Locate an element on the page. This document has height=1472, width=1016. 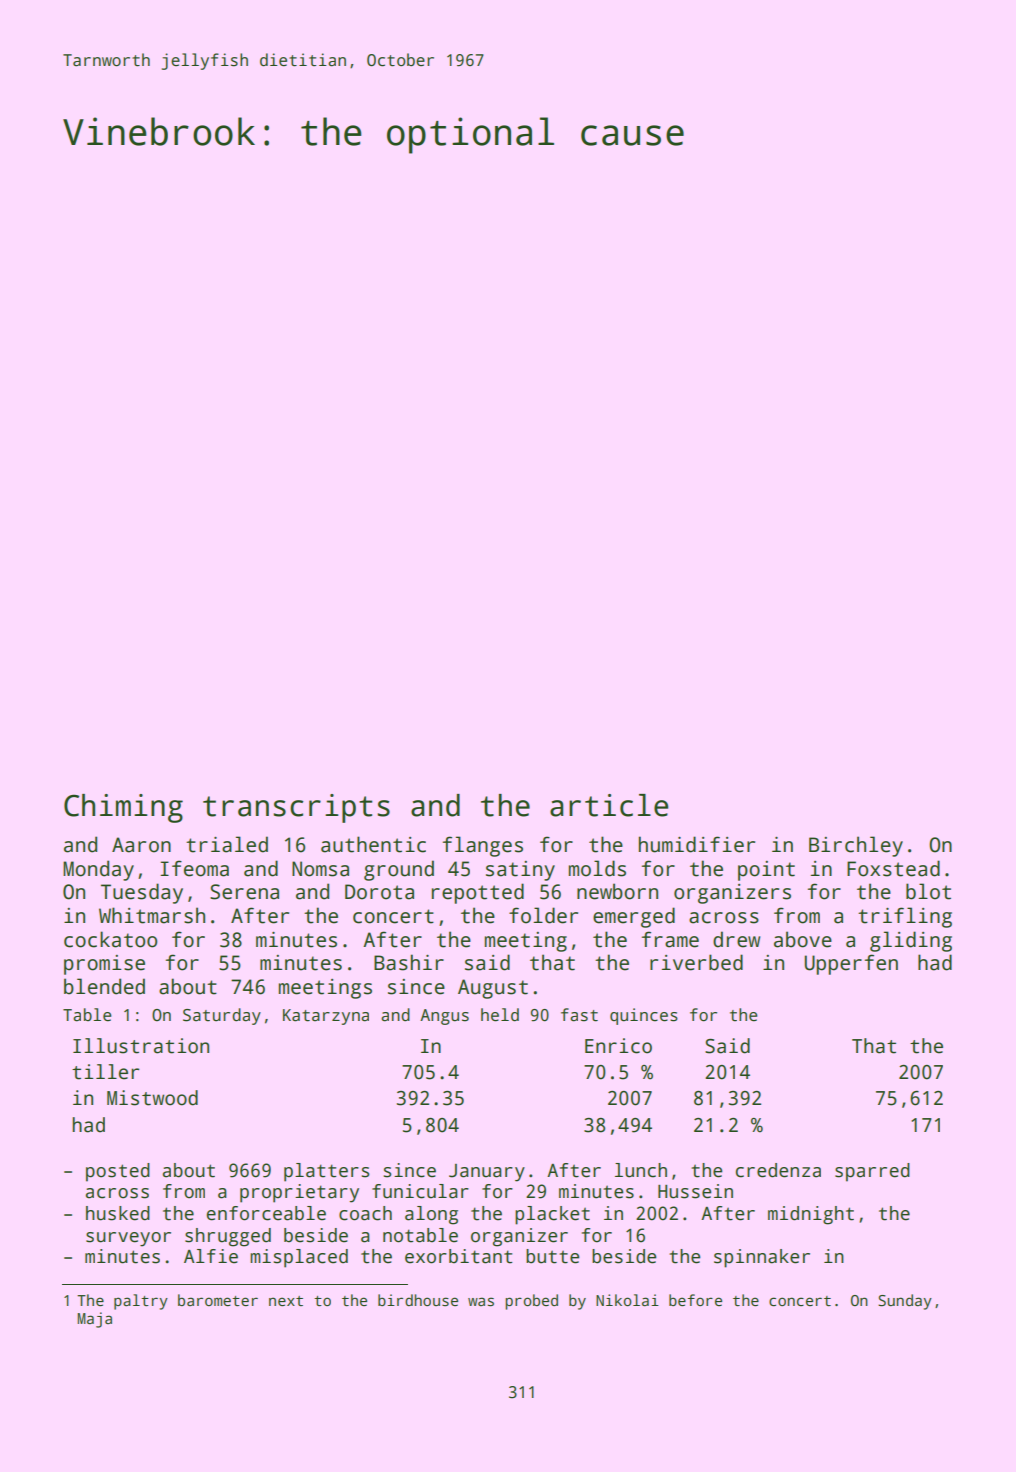
spinnaker is located at coordinates (762, 1258).
